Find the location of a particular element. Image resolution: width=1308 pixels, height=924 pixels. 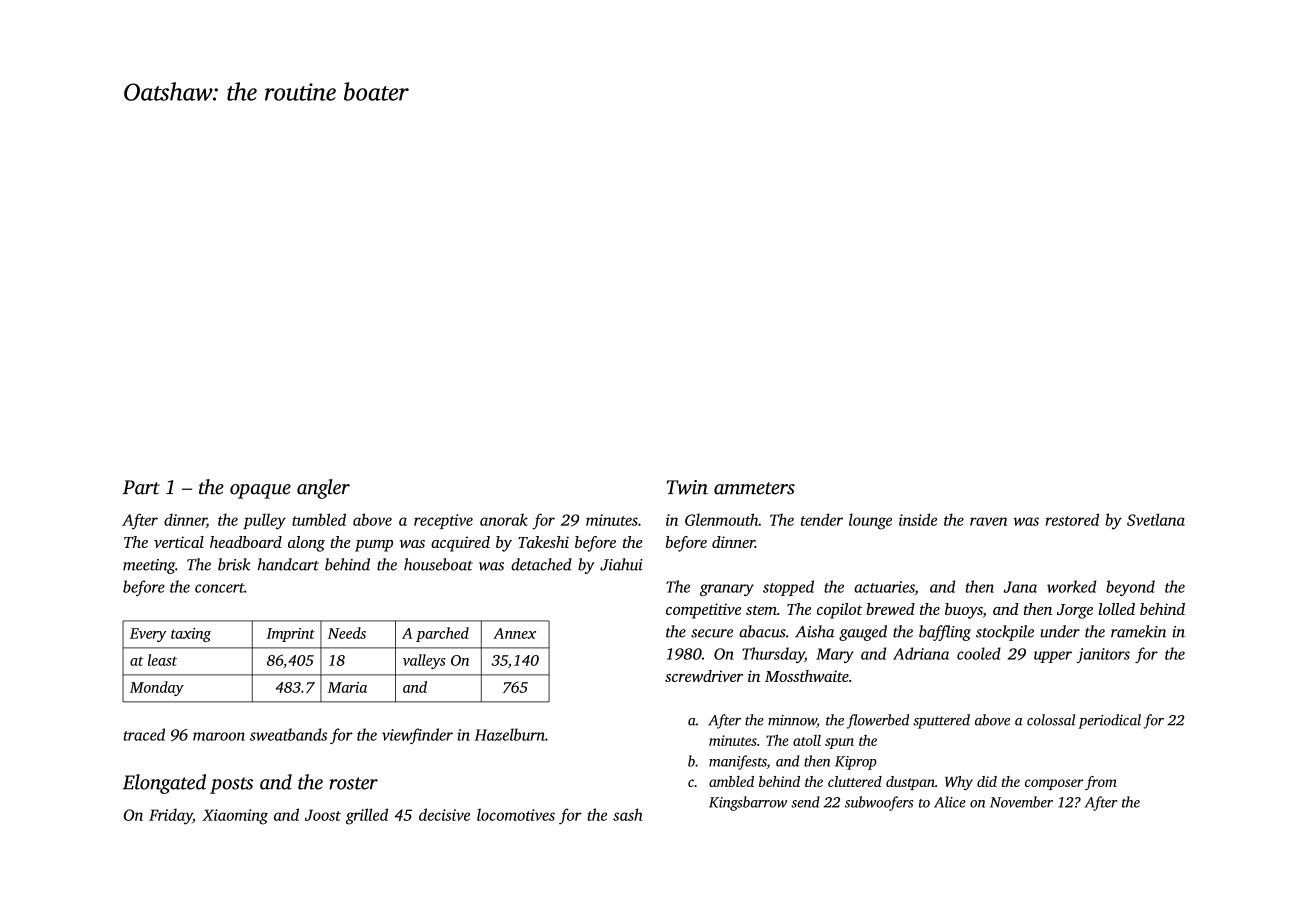

November is located at coordinates (1021, 802).
